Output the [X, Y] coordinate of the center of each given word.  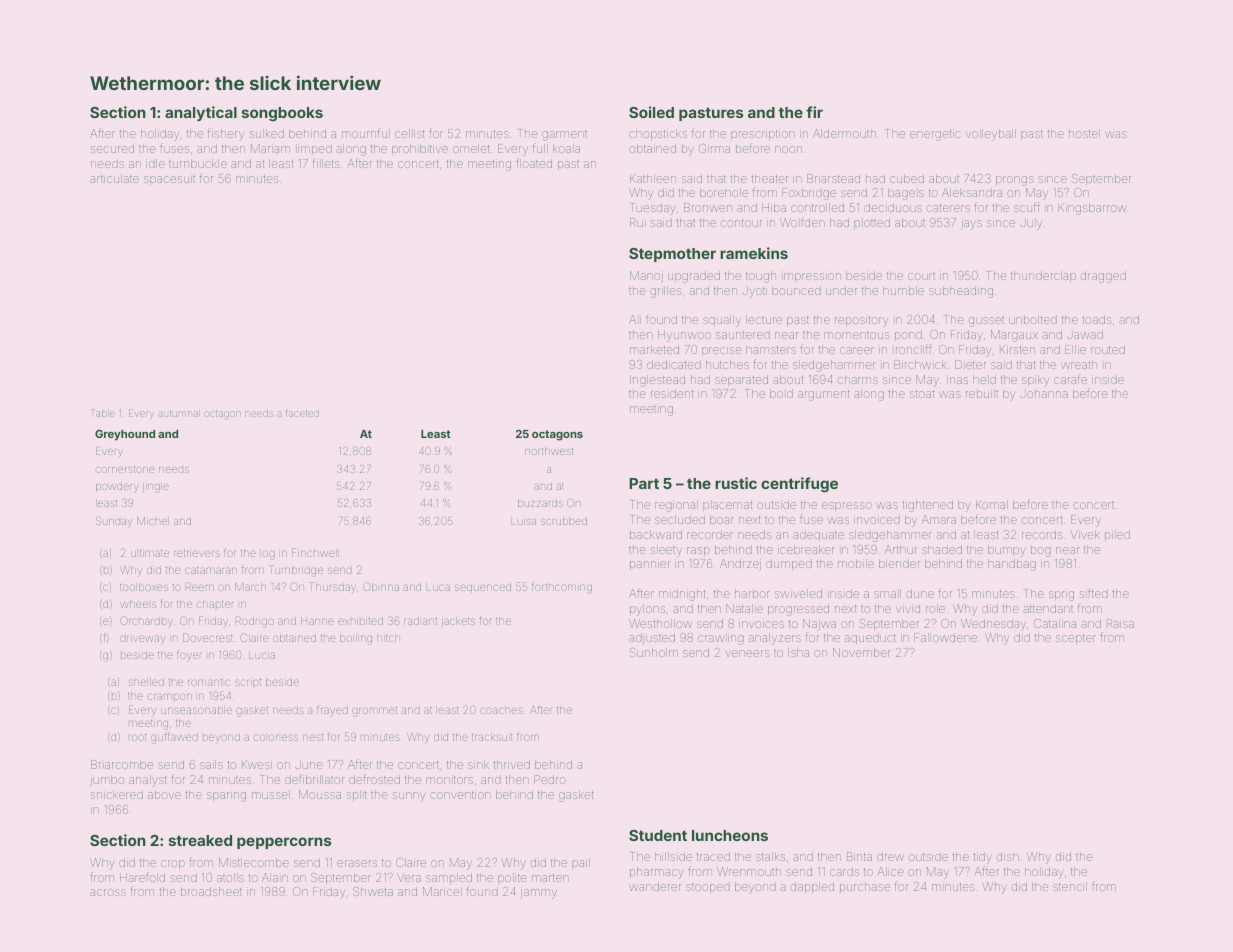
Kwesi [257, 764]
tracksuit [492, 737]
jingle [156, 487]
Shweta [373, 891]
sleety [666, 552]
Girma [714, 148]
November [862, 652]
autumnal [178, 413]
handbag [1012, 565]
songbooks [282, 114]
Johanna [1044, 394]
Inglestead [657, 381]
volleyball [991, 135]
